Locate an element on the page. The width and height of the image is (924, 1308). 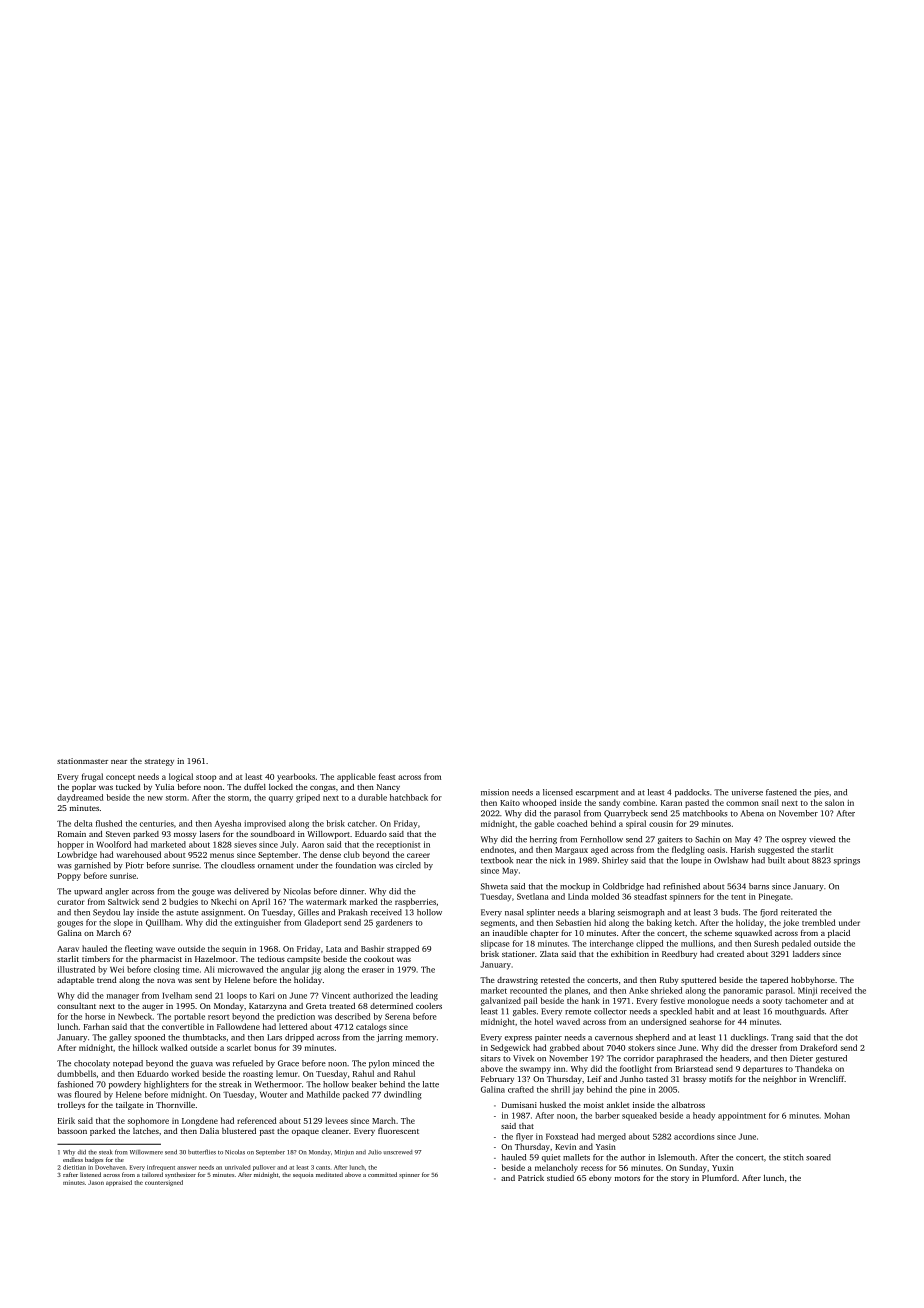
dripped is located at coordinates (299, 1038).
